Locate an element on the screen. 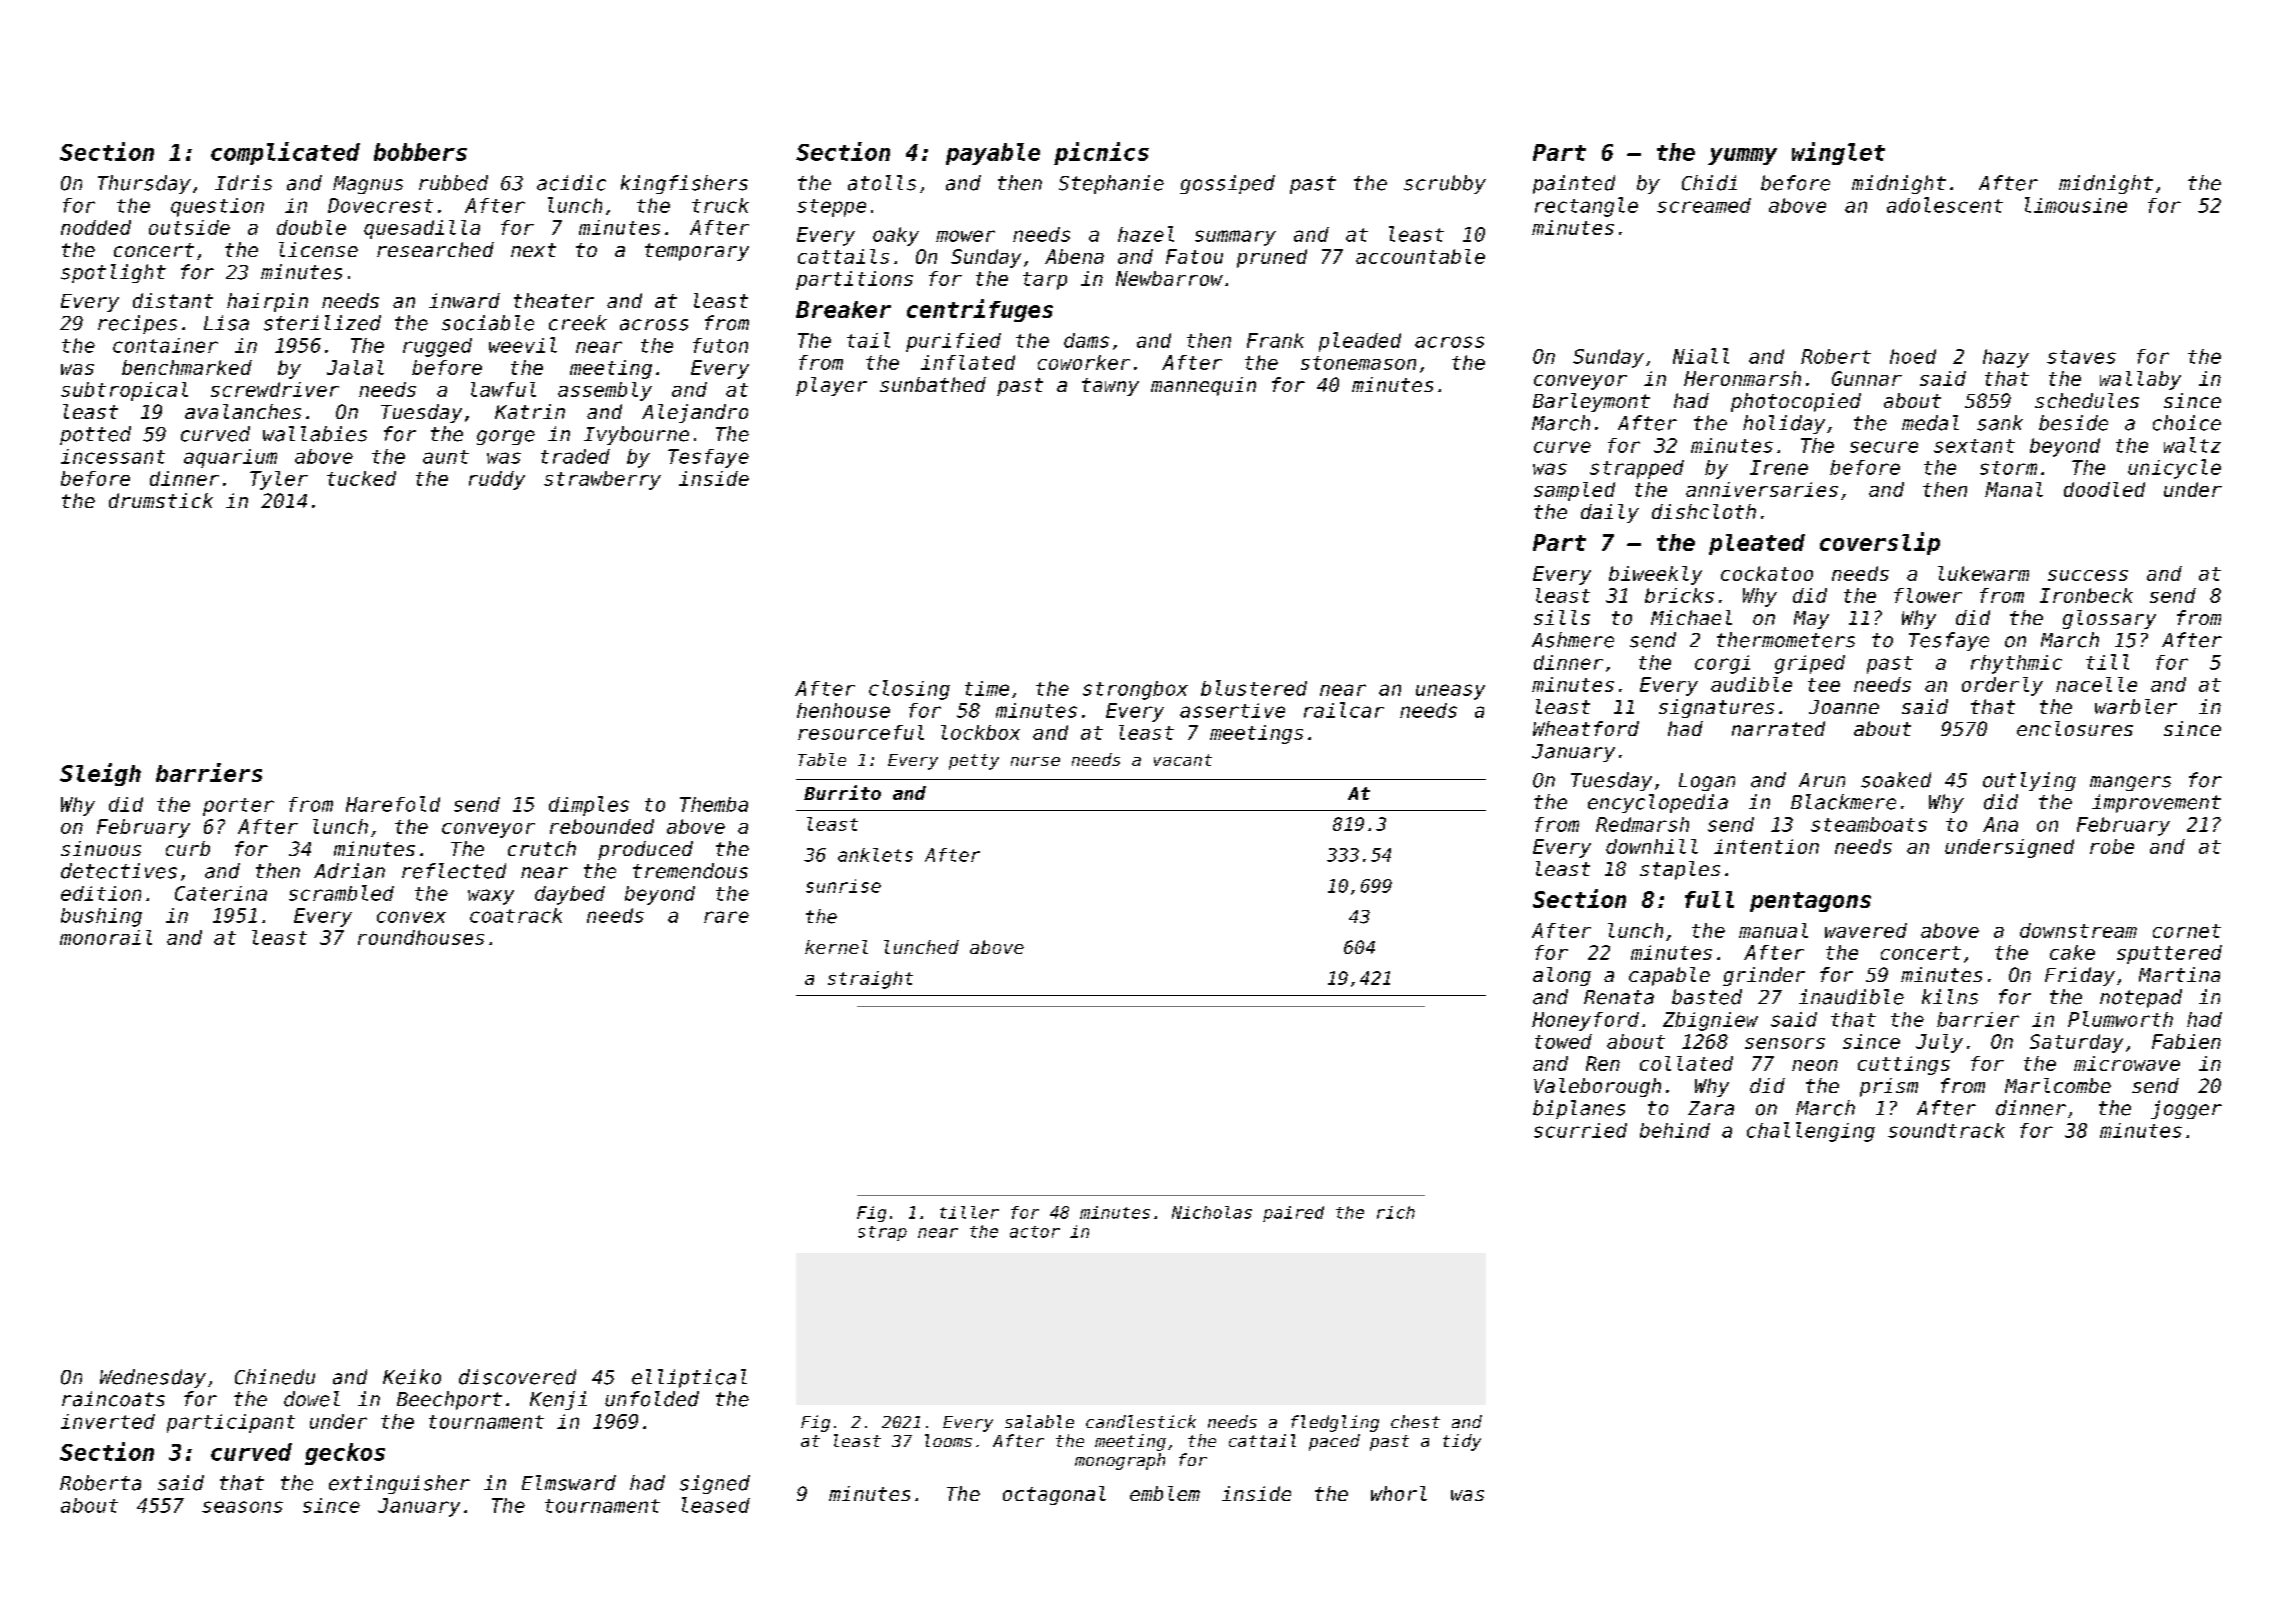 The width and height of the screenshot is (2282, 1614). seasons is located at coordinates (242, 1507).
